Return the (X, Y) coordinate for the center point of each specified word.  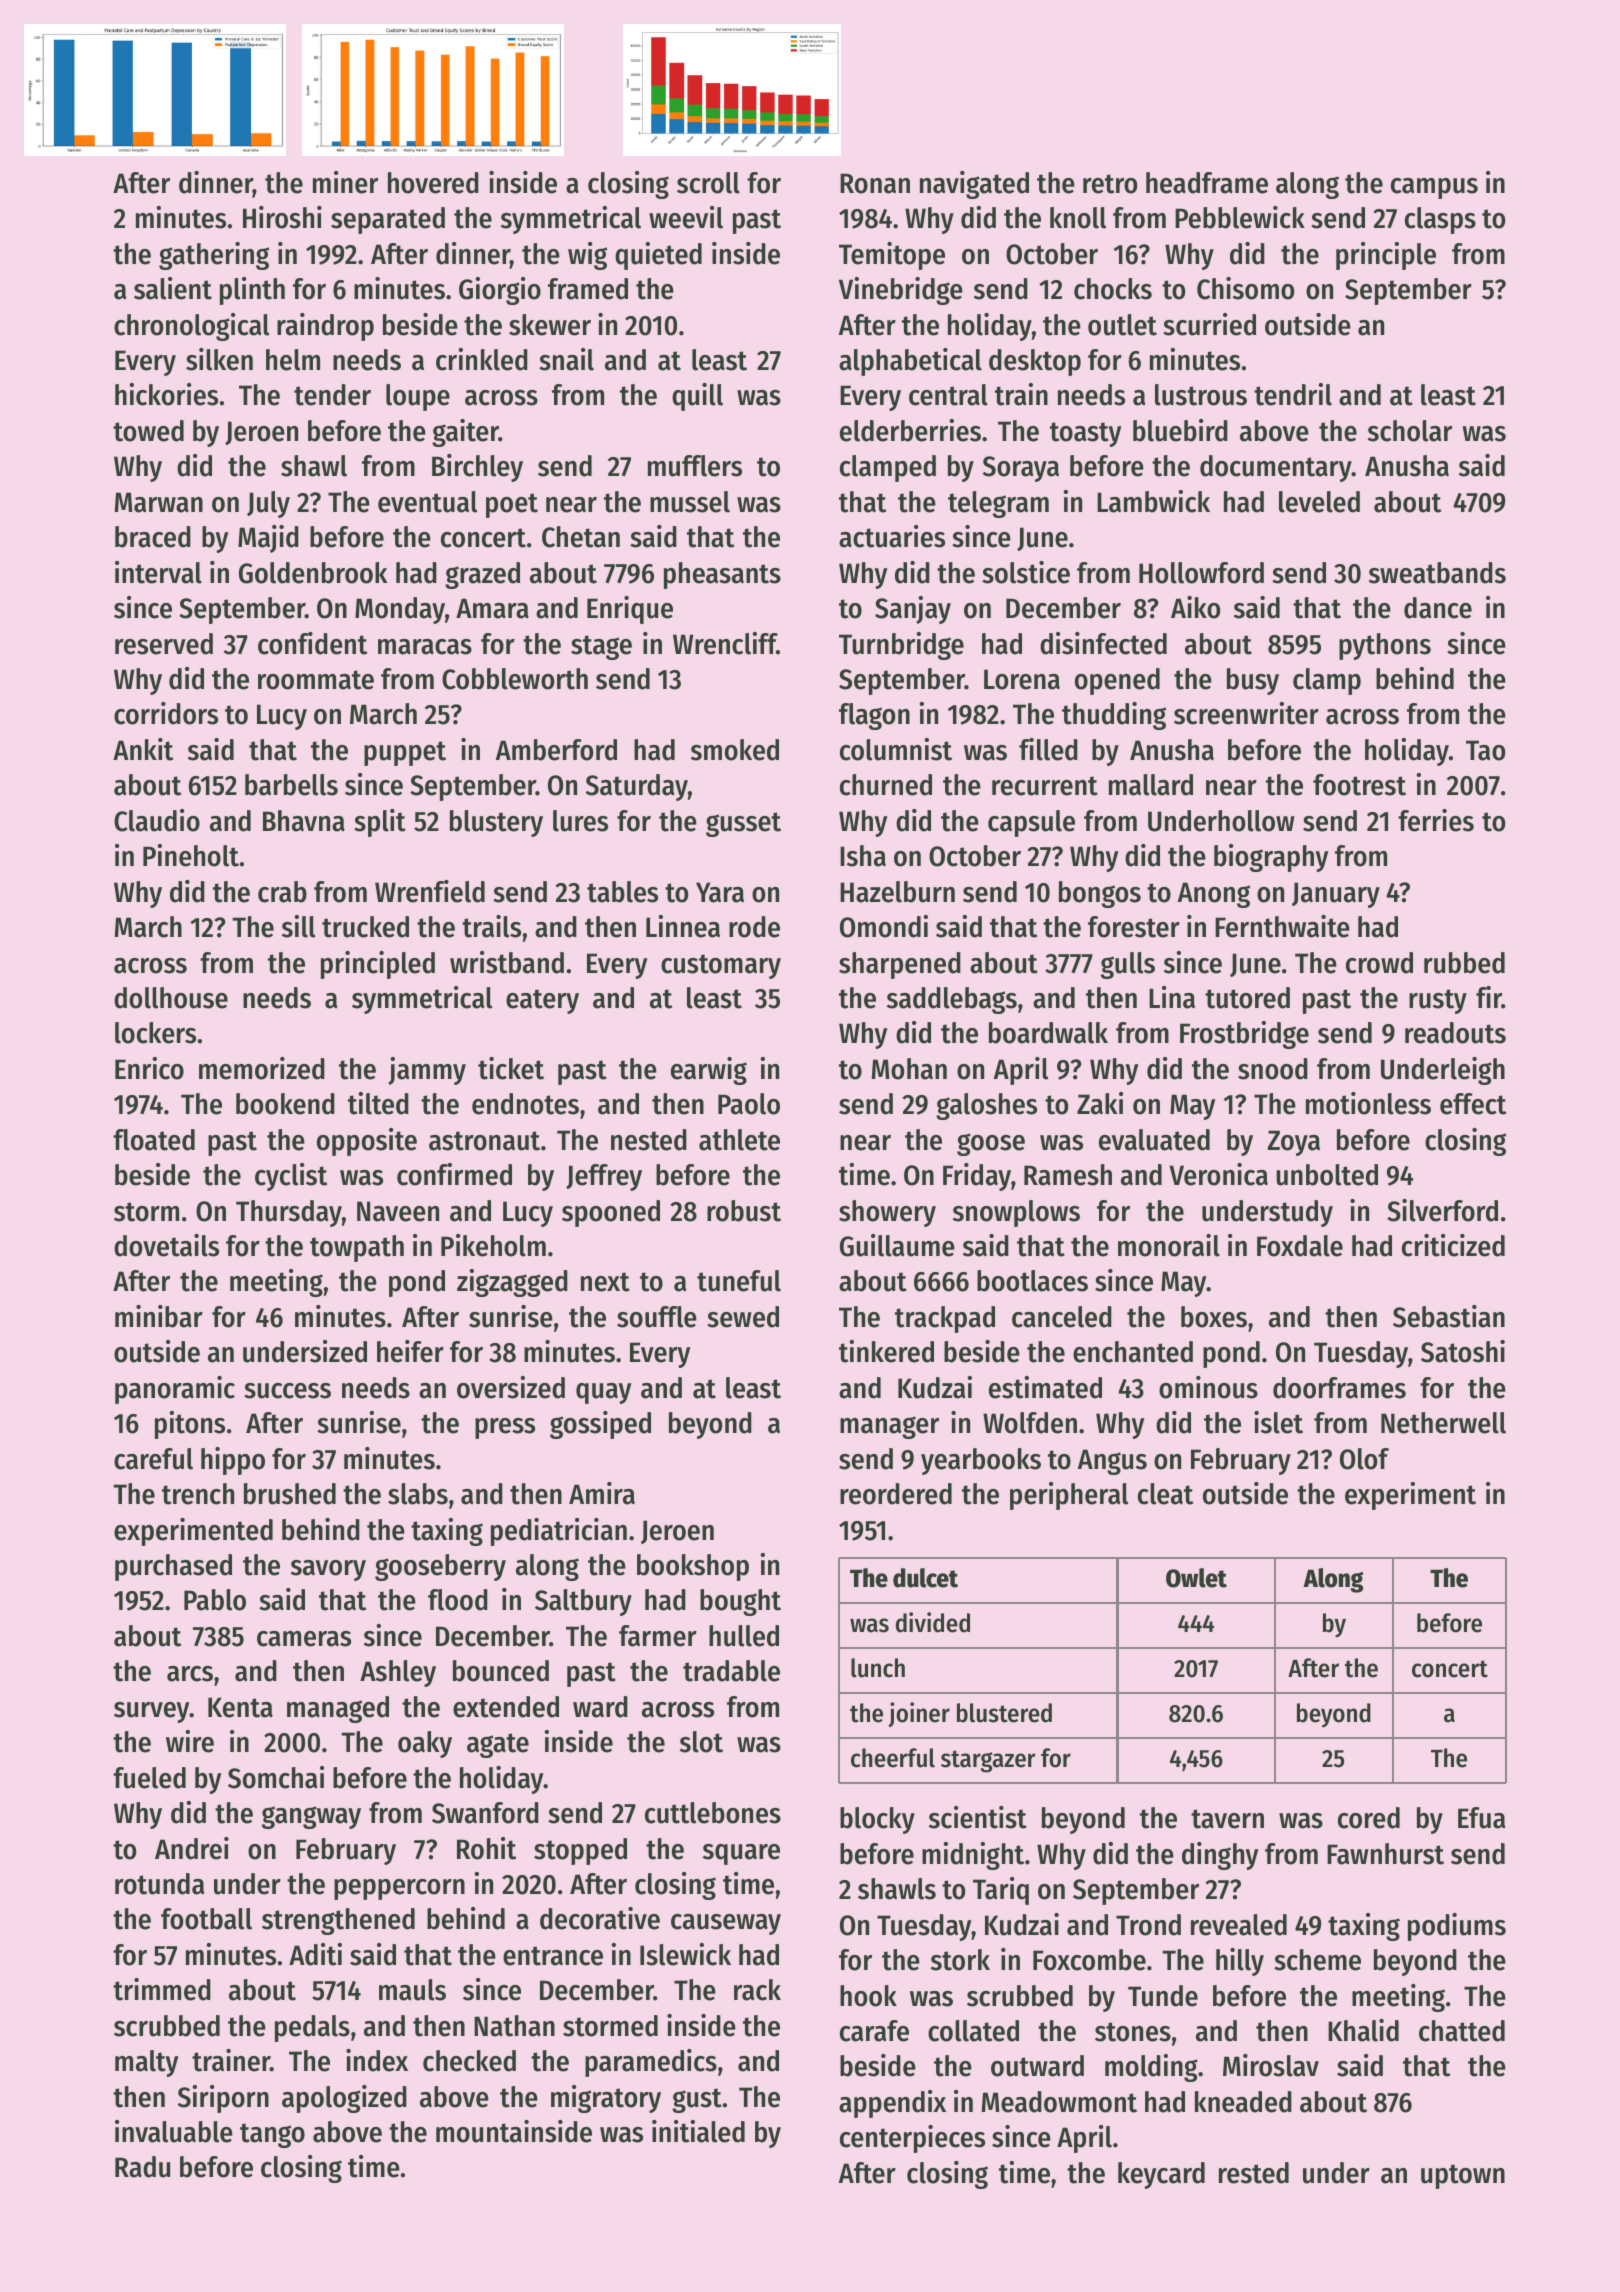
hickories (166, 394)
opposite (367, 1142)
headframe (1207, 183)
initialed (698, 2131)
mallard (1151, 785)
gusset (743, 824)
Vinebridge (901, 291)
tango (272, 2135)
